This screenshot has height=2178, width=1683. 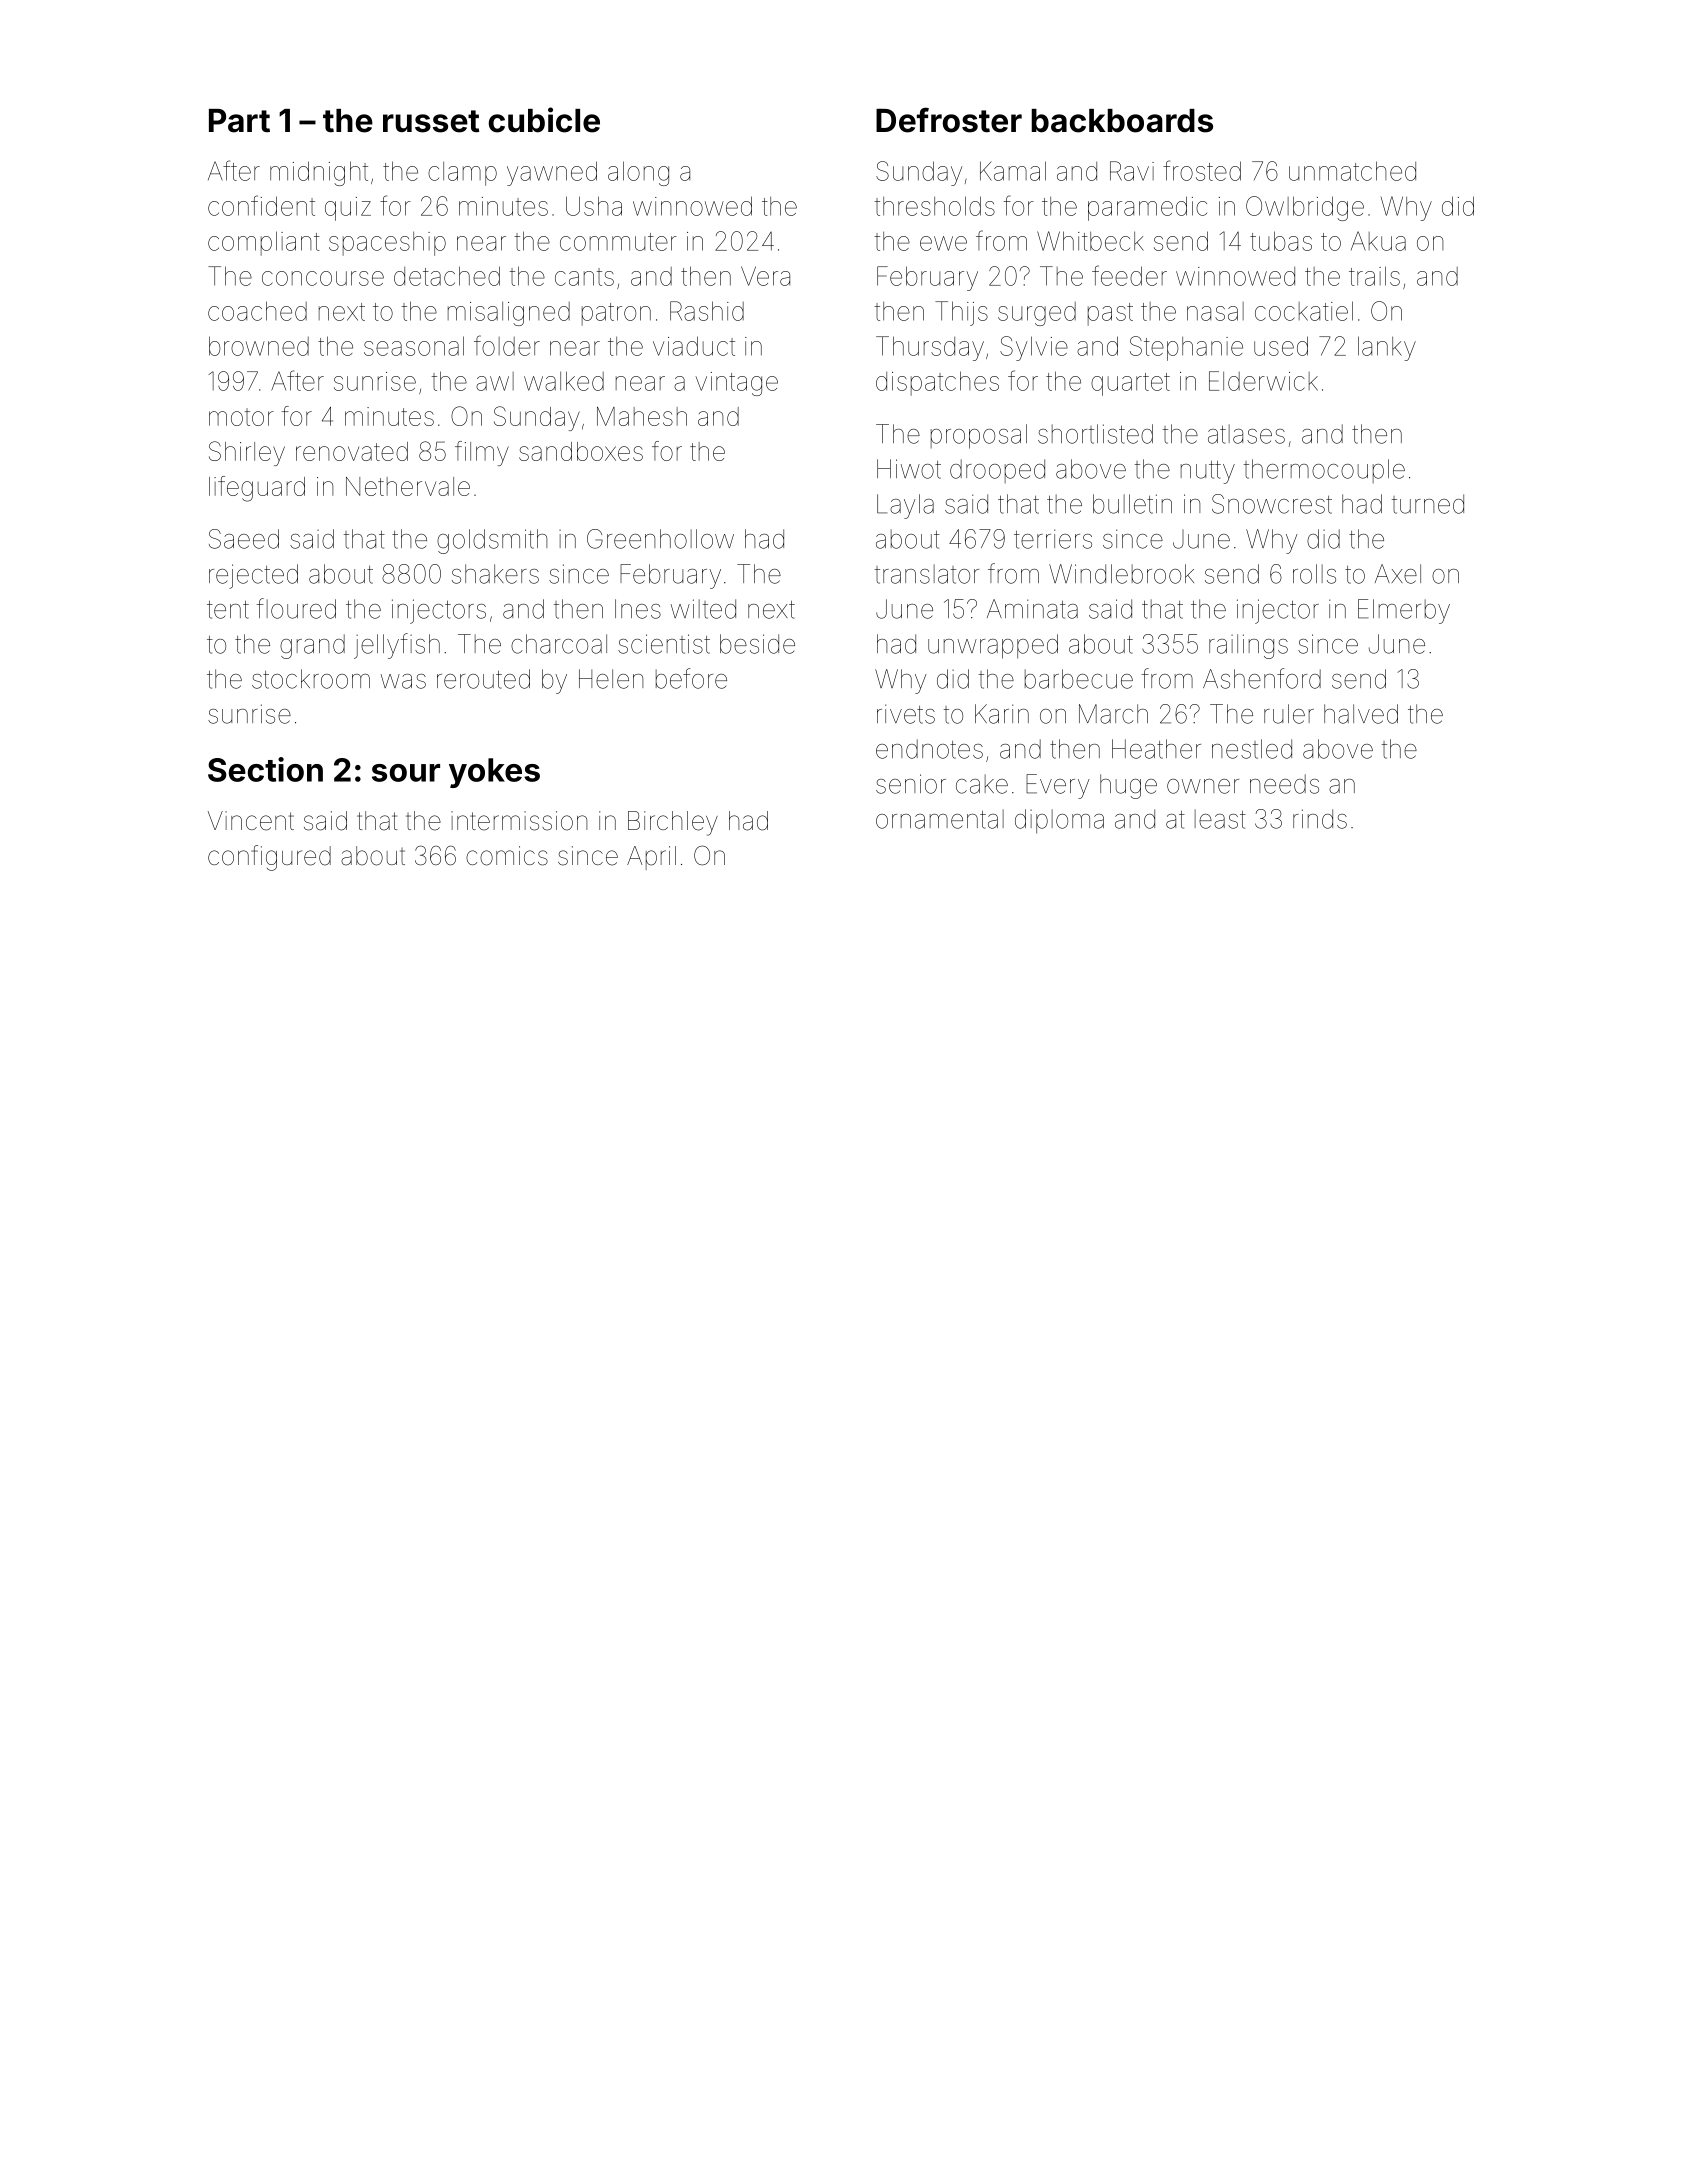 I want to click on rerouted, so click(x=483, y=679).
